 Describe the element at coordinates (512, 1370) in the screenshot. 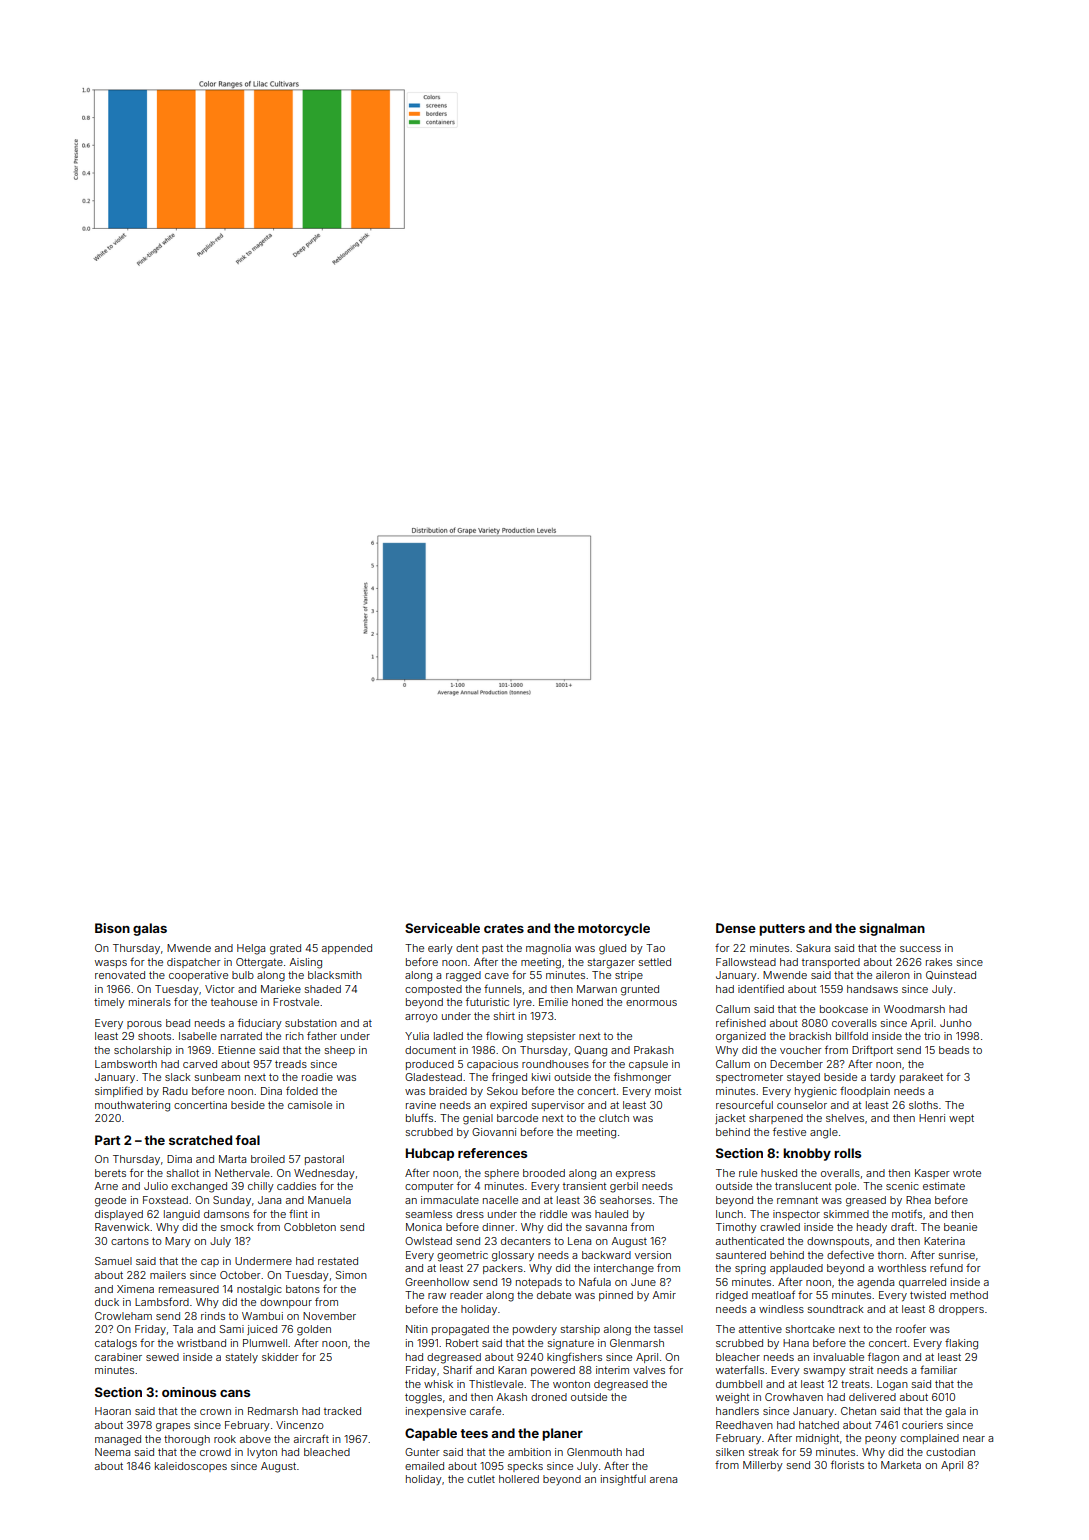

I see `Karan` at that location.
